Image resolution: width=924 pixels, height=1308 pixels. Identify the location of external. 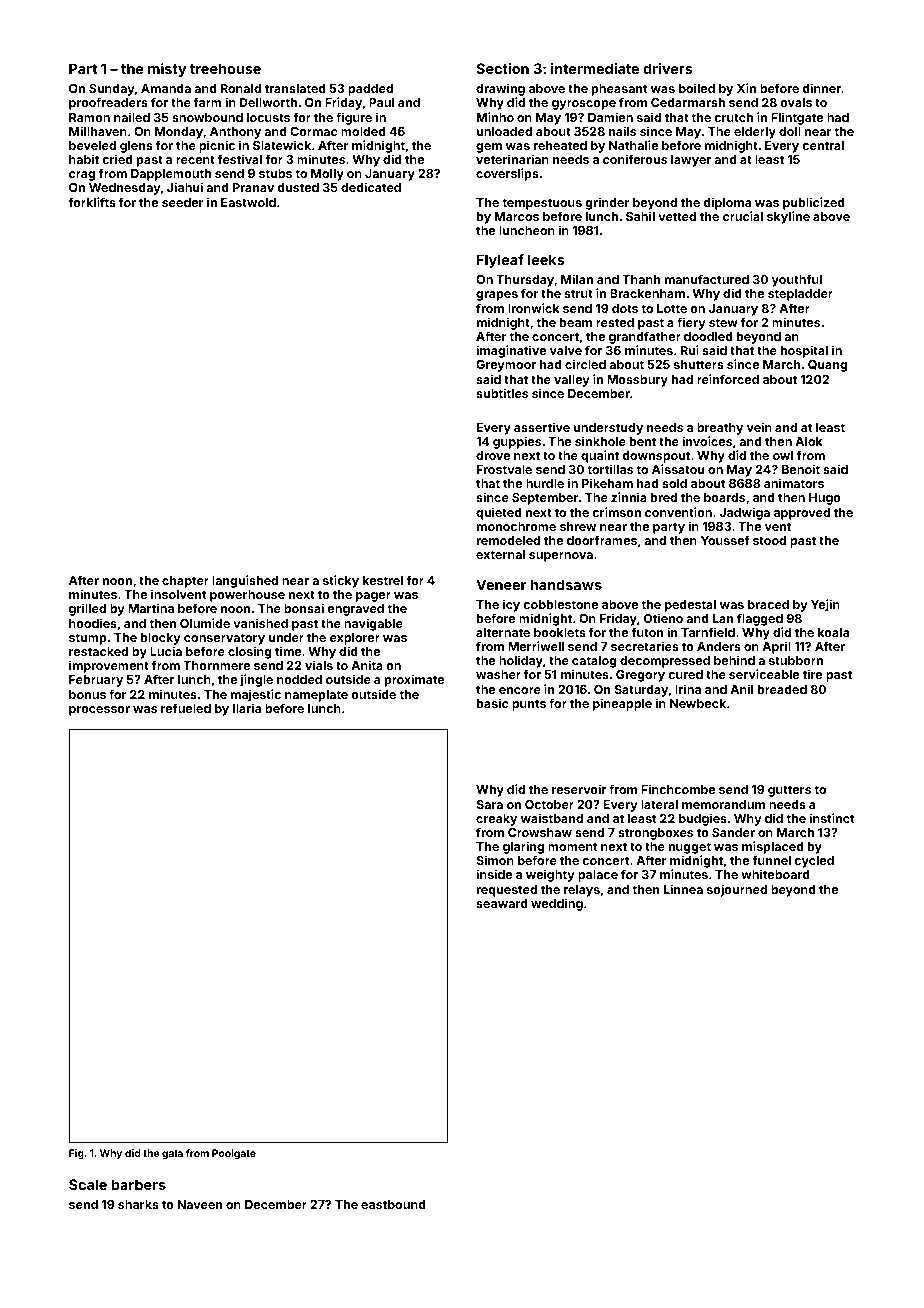
(500, 554).
